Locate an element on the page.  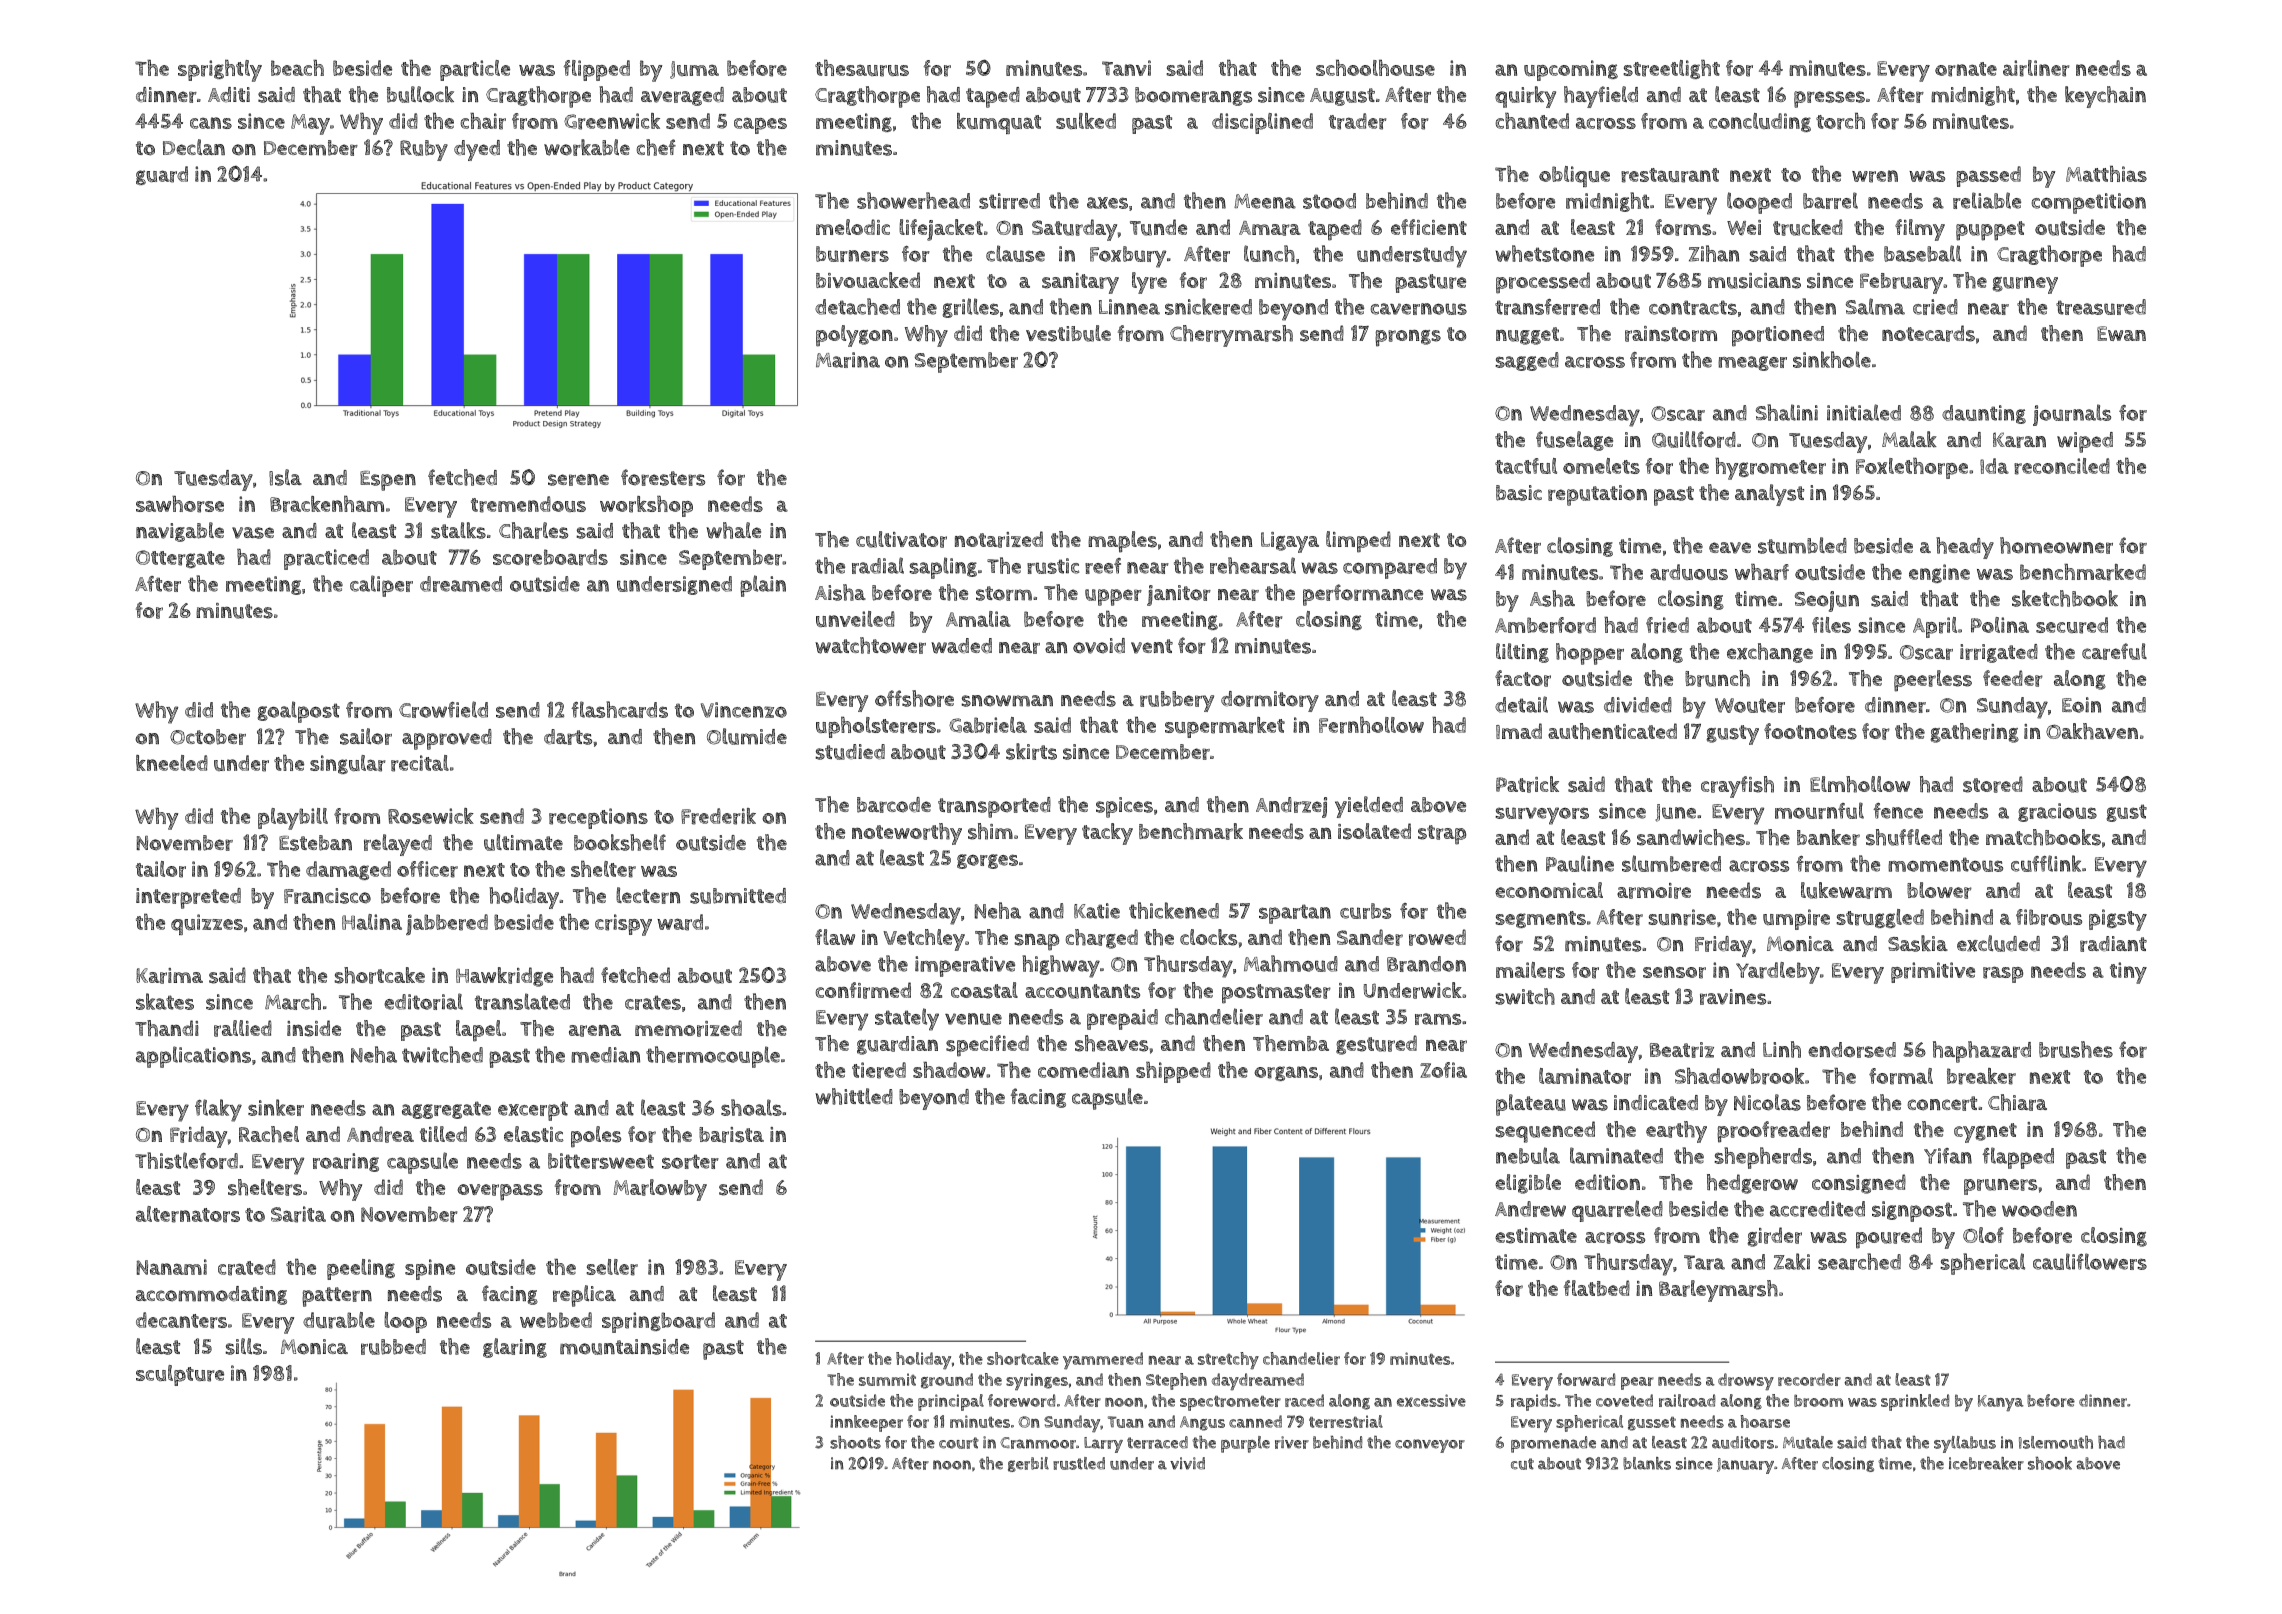
supermarket is located at coordinates (1225, 727).
